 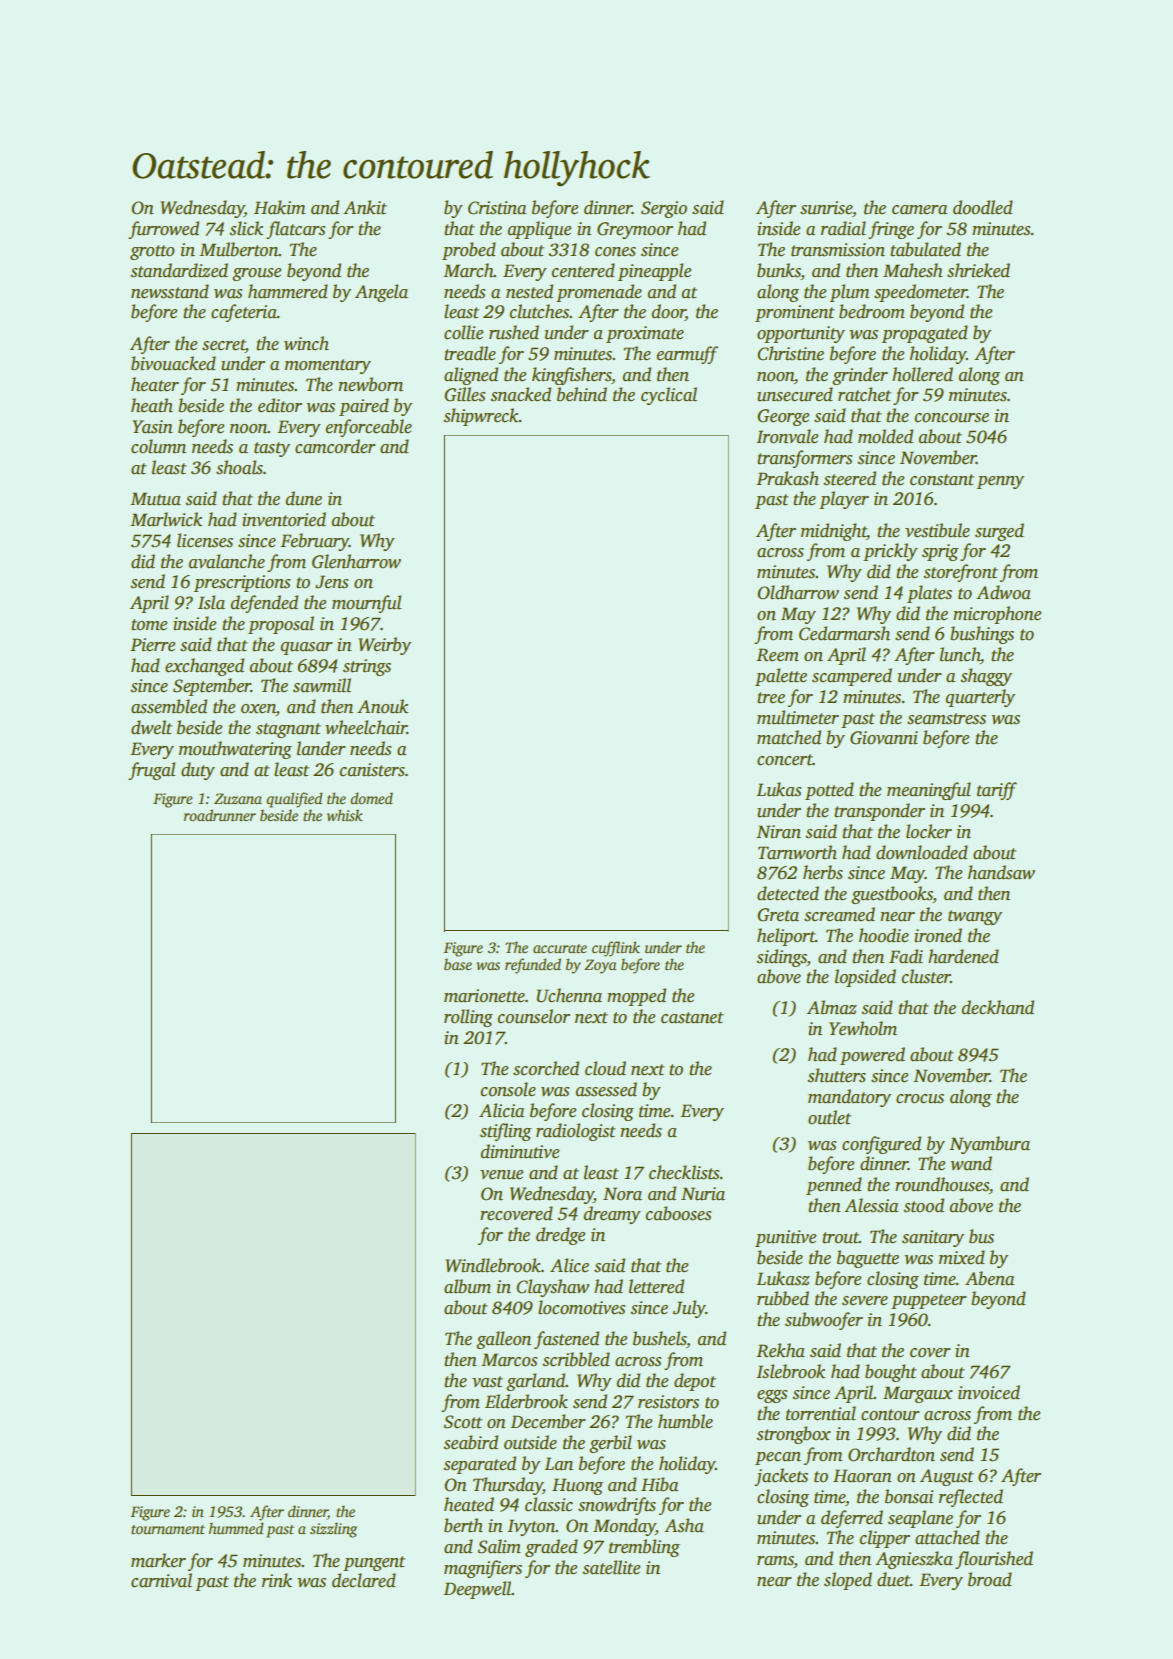 What do you see at coordinates (971, 1163) in the document?
I see `wand` at bounding box center [971, 1163].
